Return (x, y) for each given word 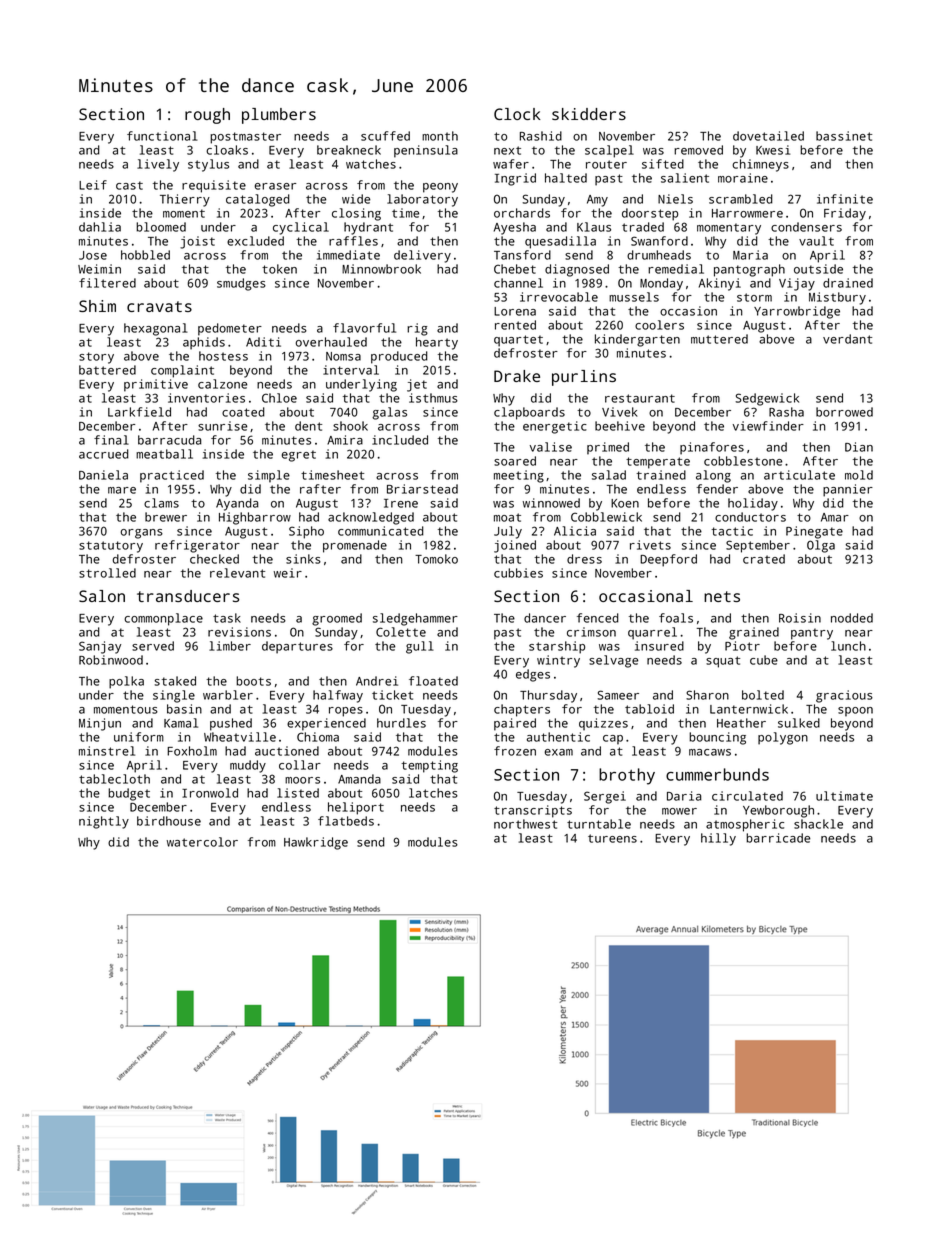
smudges (241, 284)
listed (298, 793)
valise (551, 447)
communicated (381, 531)
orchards (522, 213)
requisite (214, 186)
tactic (732, 531)
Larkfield (139, 412)
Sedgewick (767, 399)
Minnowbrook (381, 269)
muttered (719, 339)
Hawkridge (316, 843)
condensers (806, 227)
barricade (778, 838)
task (227, 618)
